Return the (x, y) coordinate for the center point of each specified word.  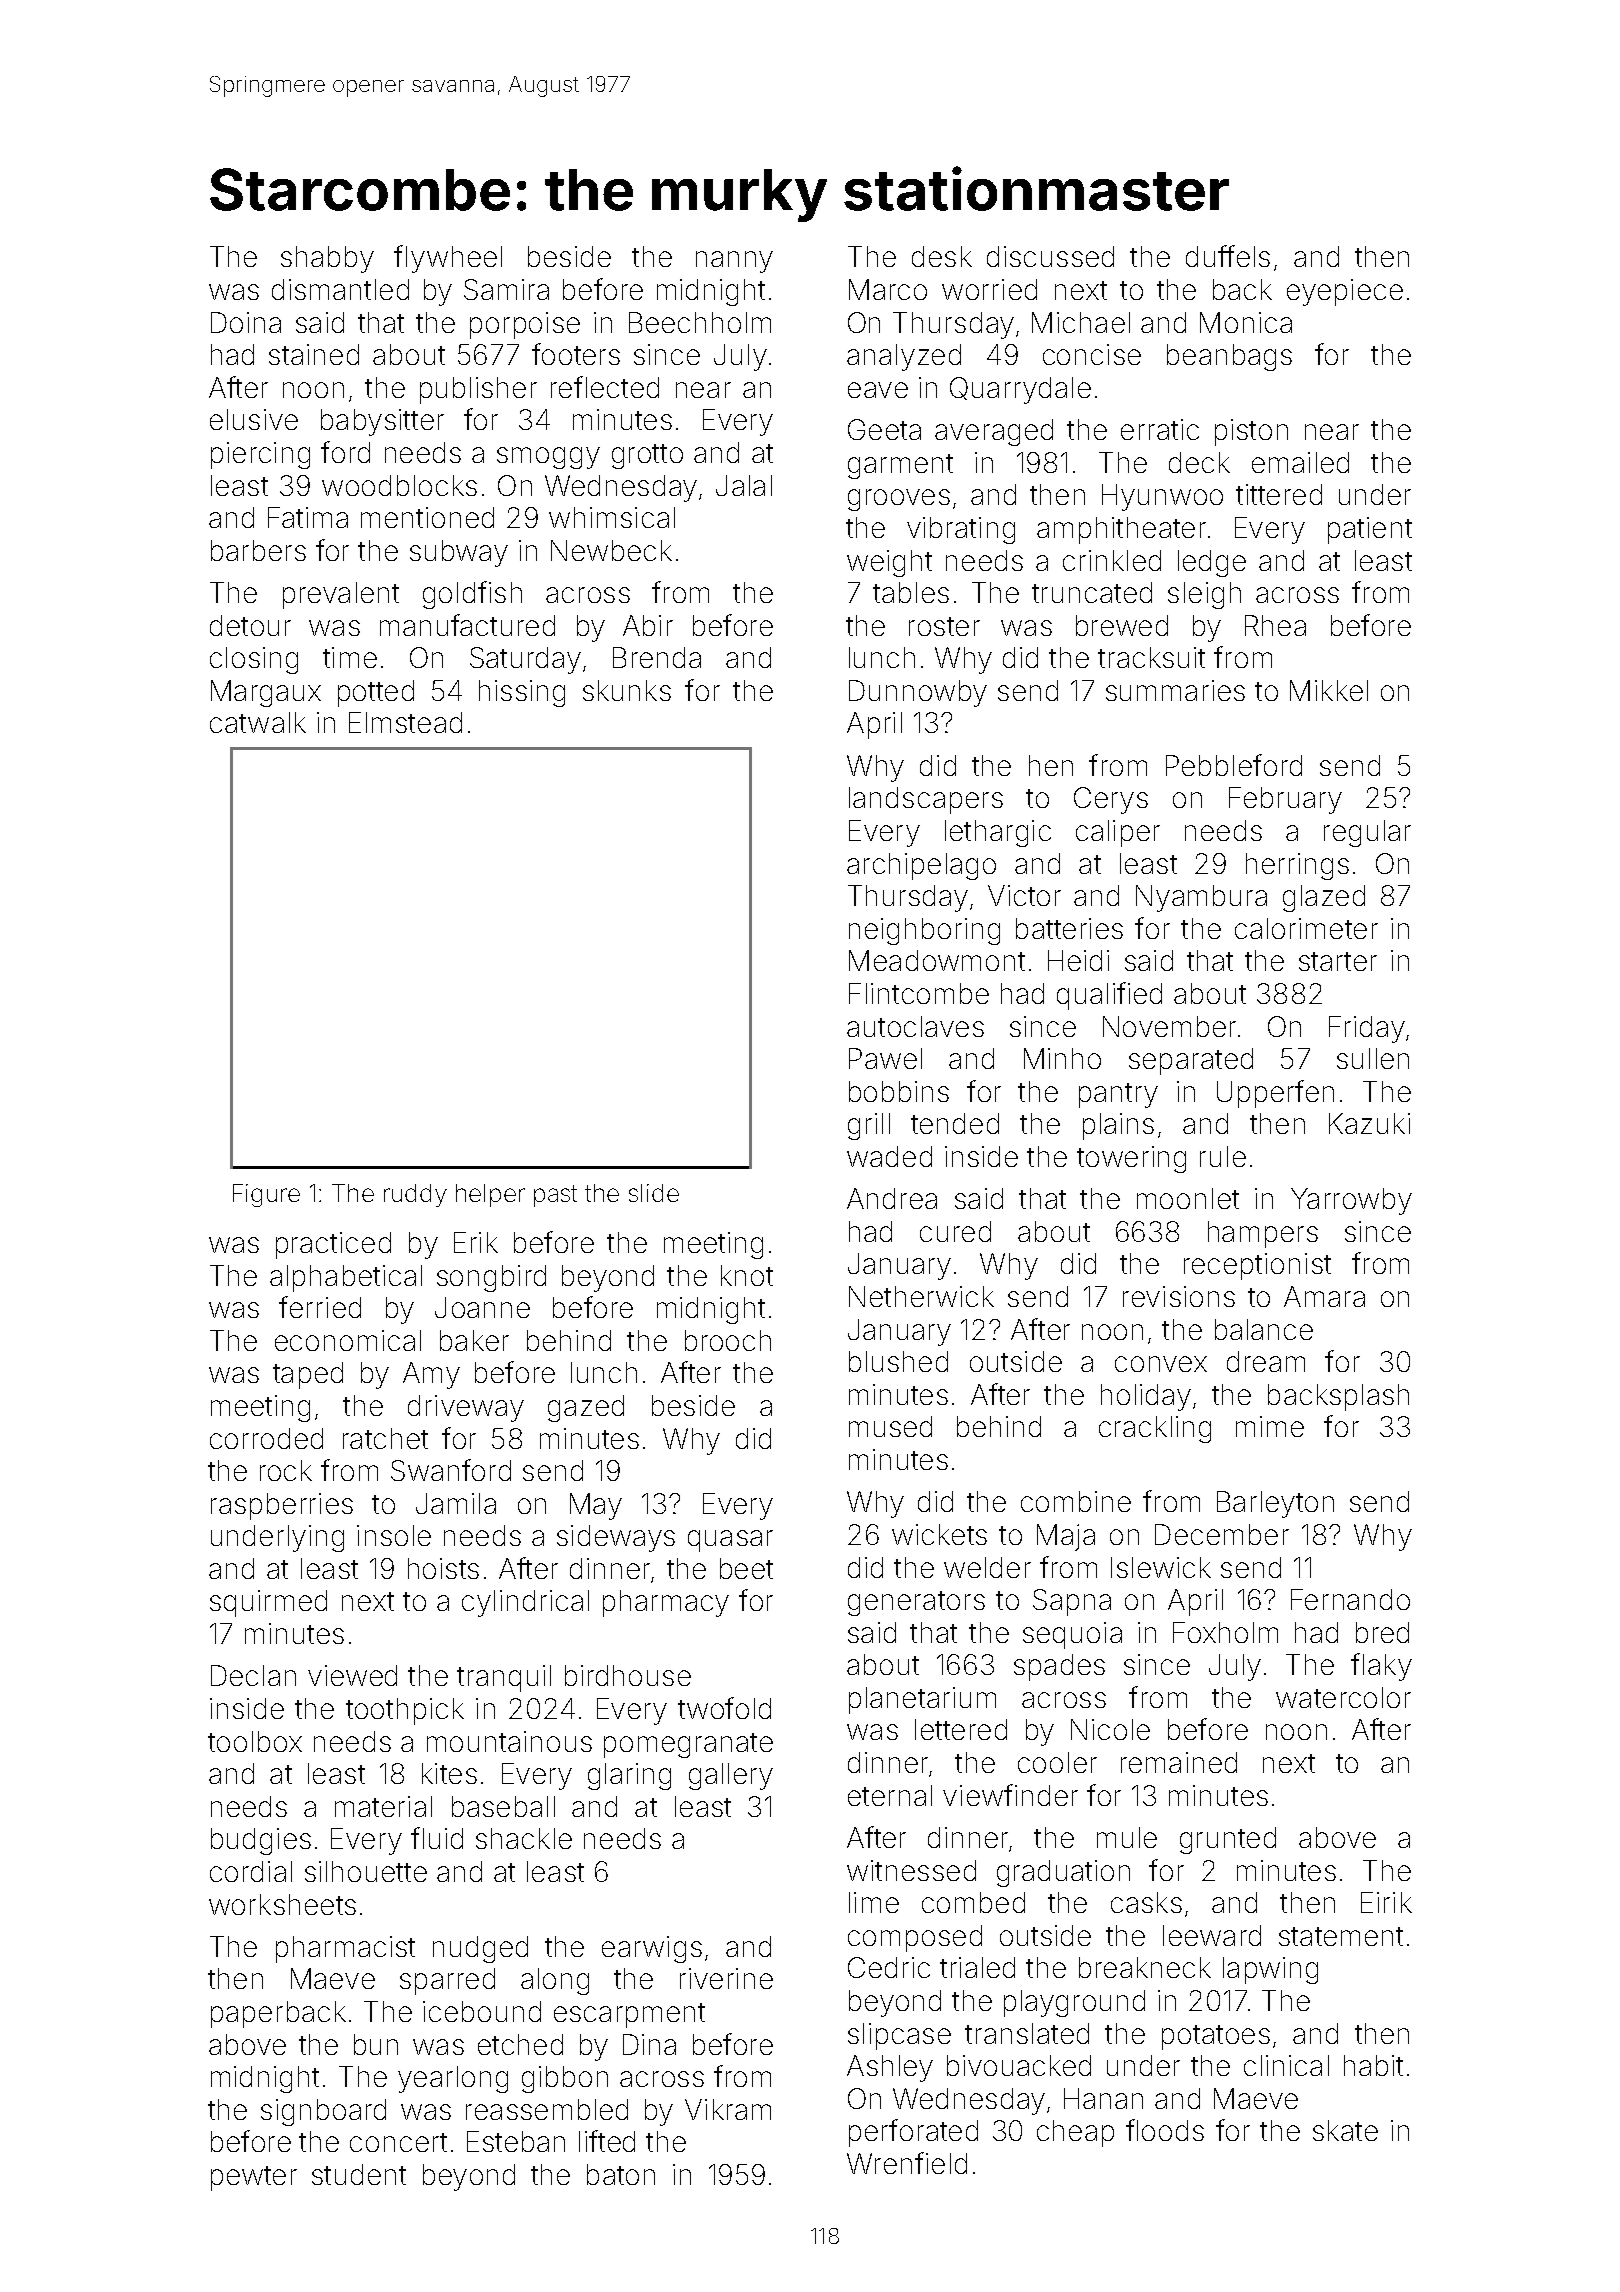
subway (459, 553)
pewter (254, 2178)
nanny (734, 262)
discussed (1050, 256)
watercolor (1343, 1697)
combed (973, 1902)
